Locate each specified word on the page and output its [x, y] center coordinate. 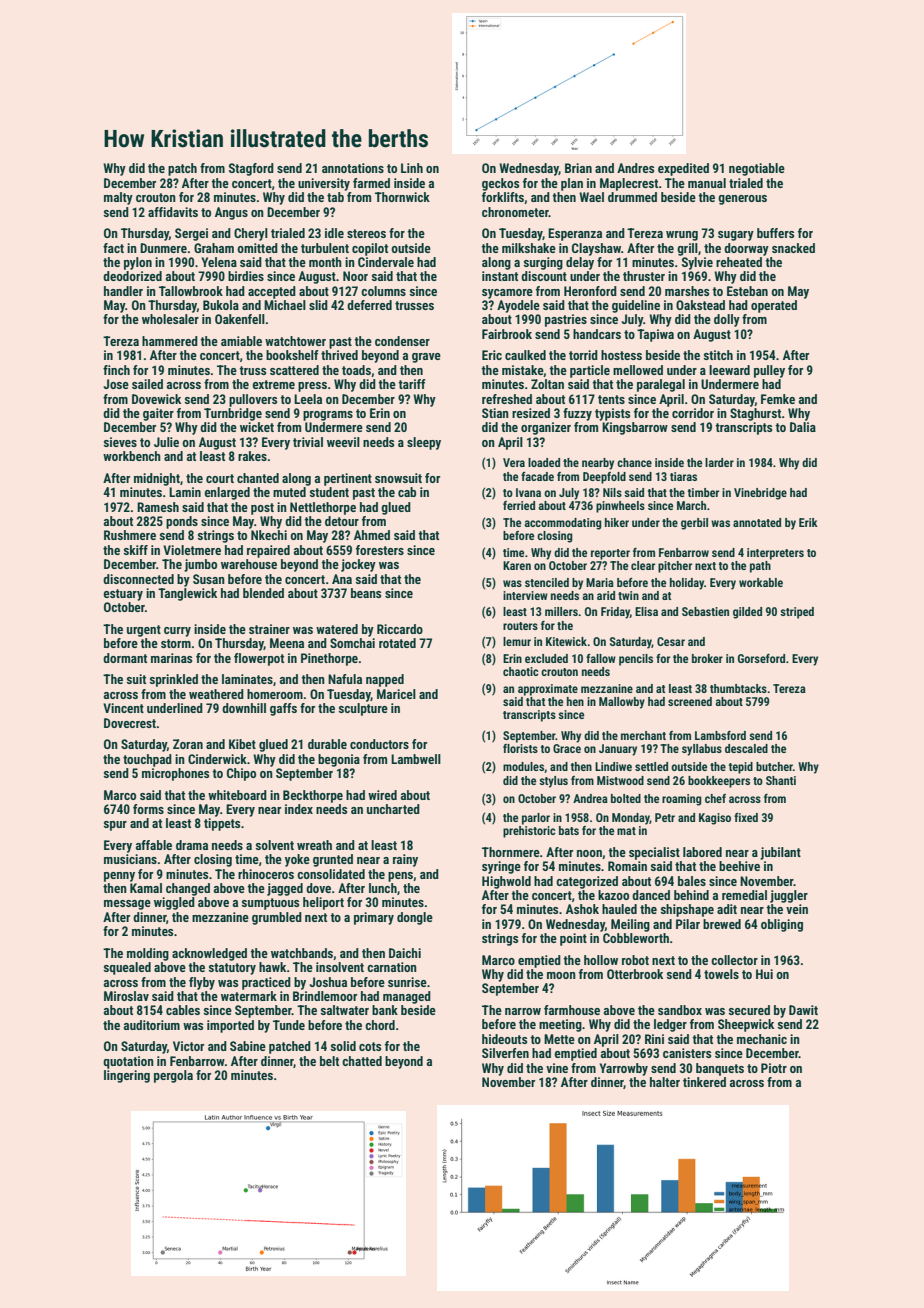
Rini [654, 1039]
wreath [314, 845]
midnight [157, 479]
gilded [747, 613]
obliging [782, 925]
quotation [128, 1062]
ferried [519, 505]
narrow [523, 1011]
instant [500, 276]
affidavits [173, 212]
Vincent [123, 708]
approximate [548, 690]
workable [761, 582]
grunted [333, 860]
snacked [793, 248]
